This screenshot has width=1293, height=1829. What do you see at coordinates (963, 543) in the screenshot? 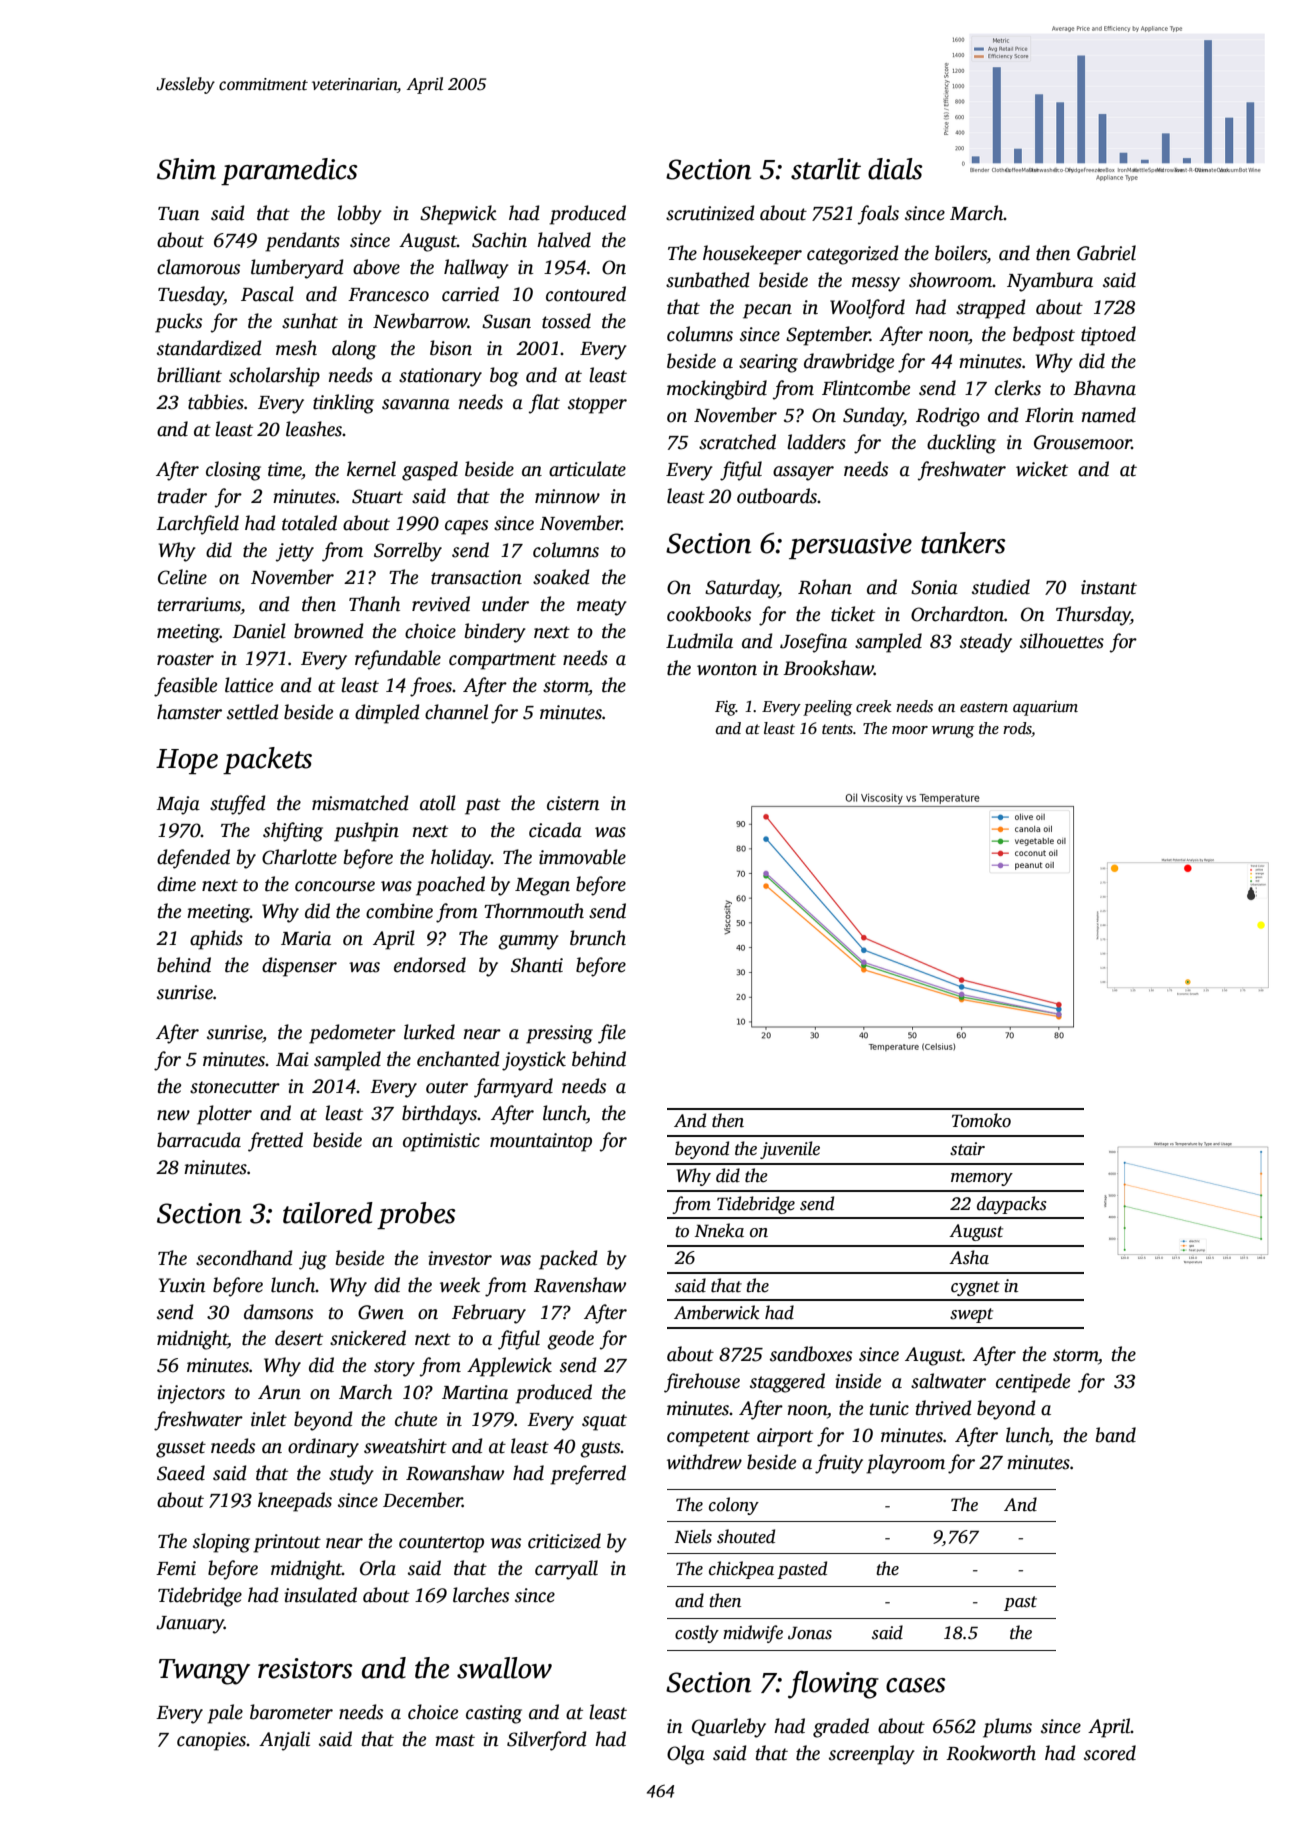
I see `tankers` at bounding box center [963, 543].
